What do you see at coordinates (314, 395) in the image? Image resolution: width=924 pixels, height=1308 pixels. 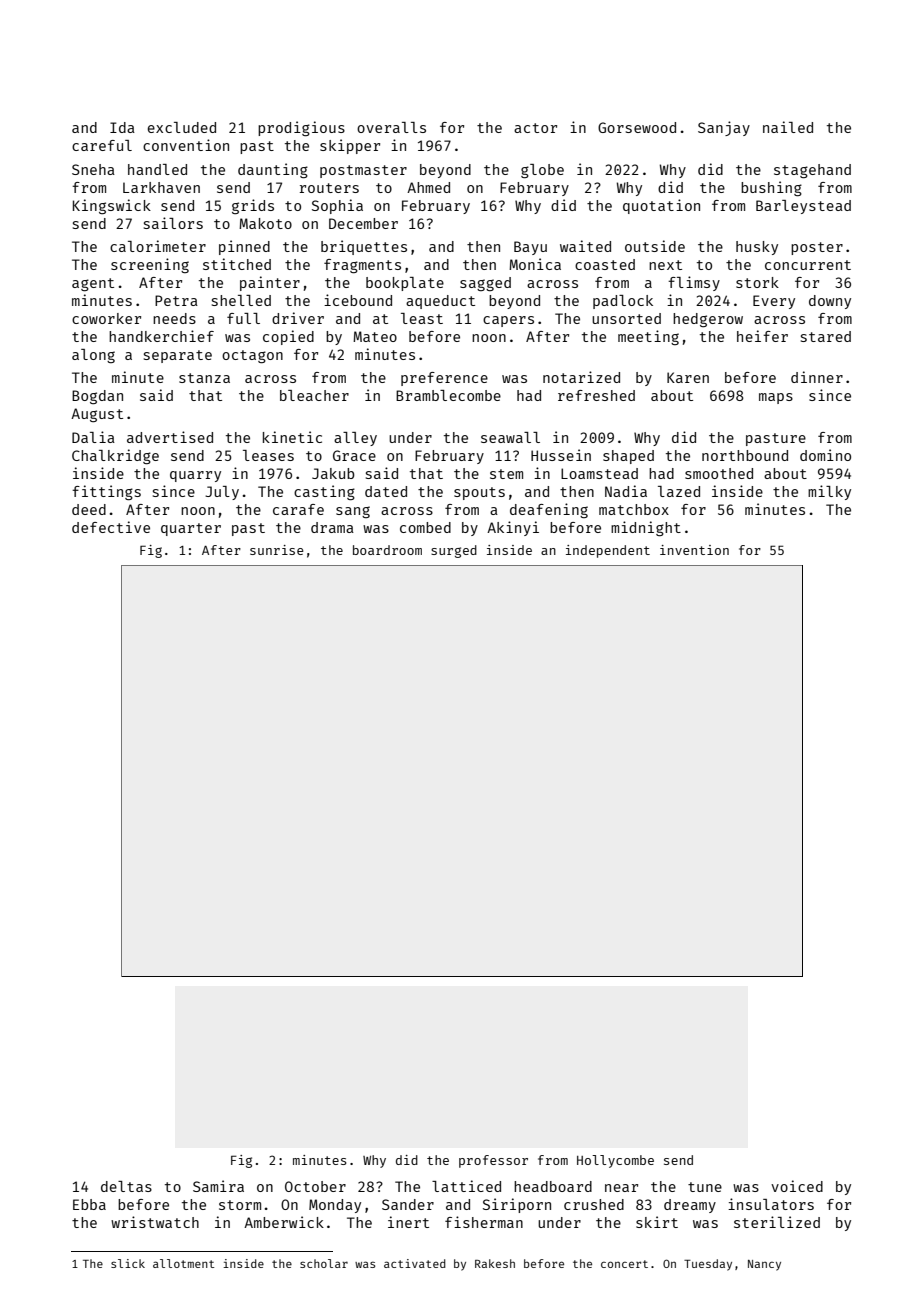 I see `bleacher` at bounding box center [314, 395].
